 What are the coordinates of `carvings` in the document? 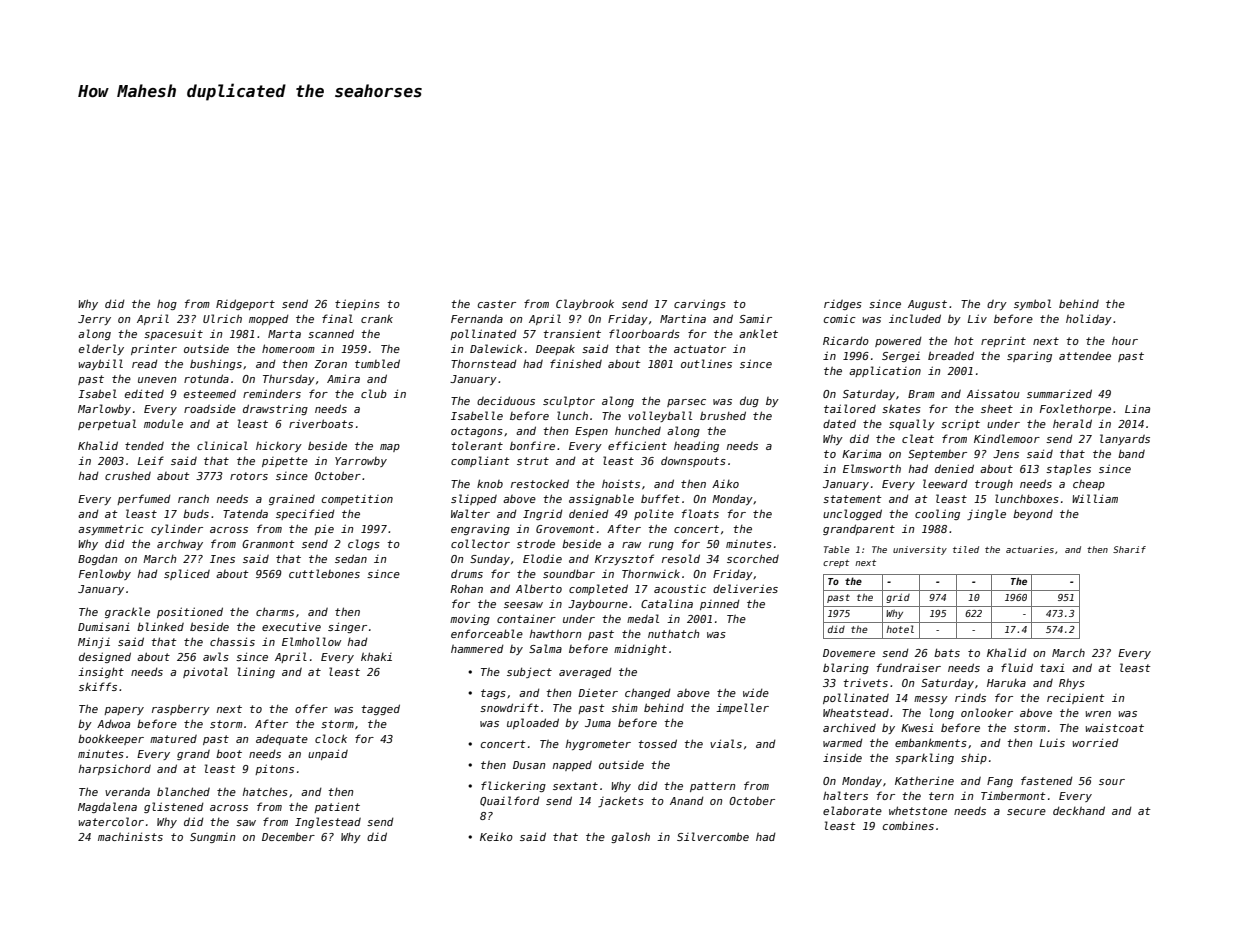 It's located at (700, 304).
